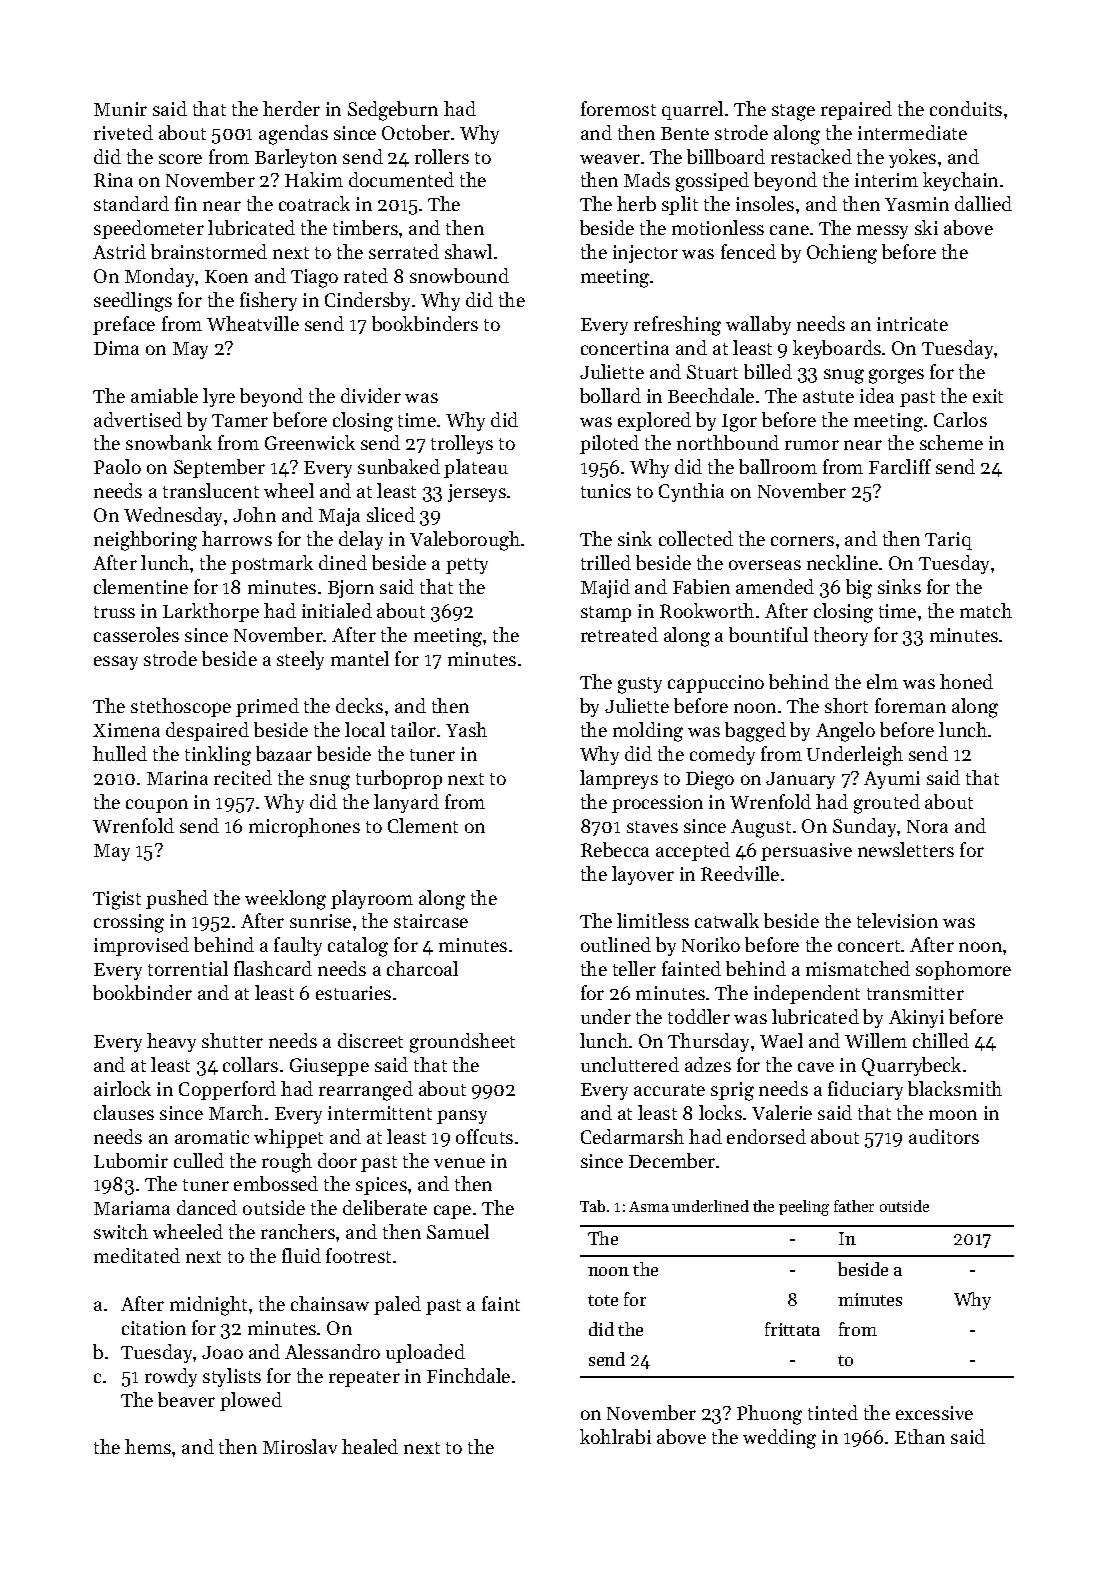  Describe the element at coordinates (337, 1160) in the screenshot. I see `door` at that location.
